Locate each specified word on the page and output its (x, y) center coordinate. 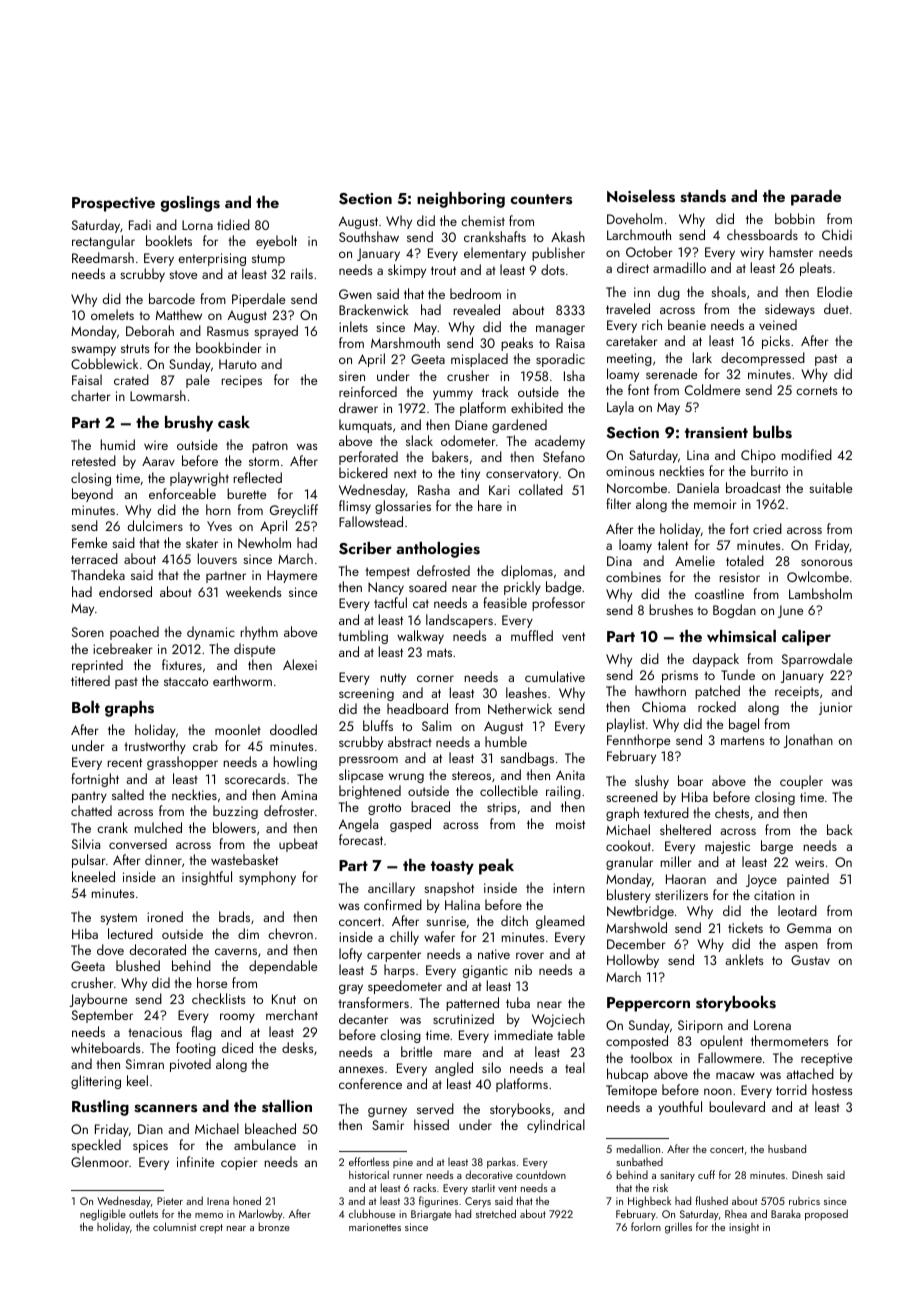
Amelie (695, 560)
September (102, 1016)
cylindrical (556, 1126)
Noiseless (641, 196)
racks (425, 1187)
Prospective (113, 204)
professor (558, 604)
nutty (393, 679)
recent (125, 762)
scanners (165, 1108)
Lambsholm (820, 593)
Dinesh (807, 1174)
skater (202, 542)
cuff (706, 1174)
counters (541, 199)
